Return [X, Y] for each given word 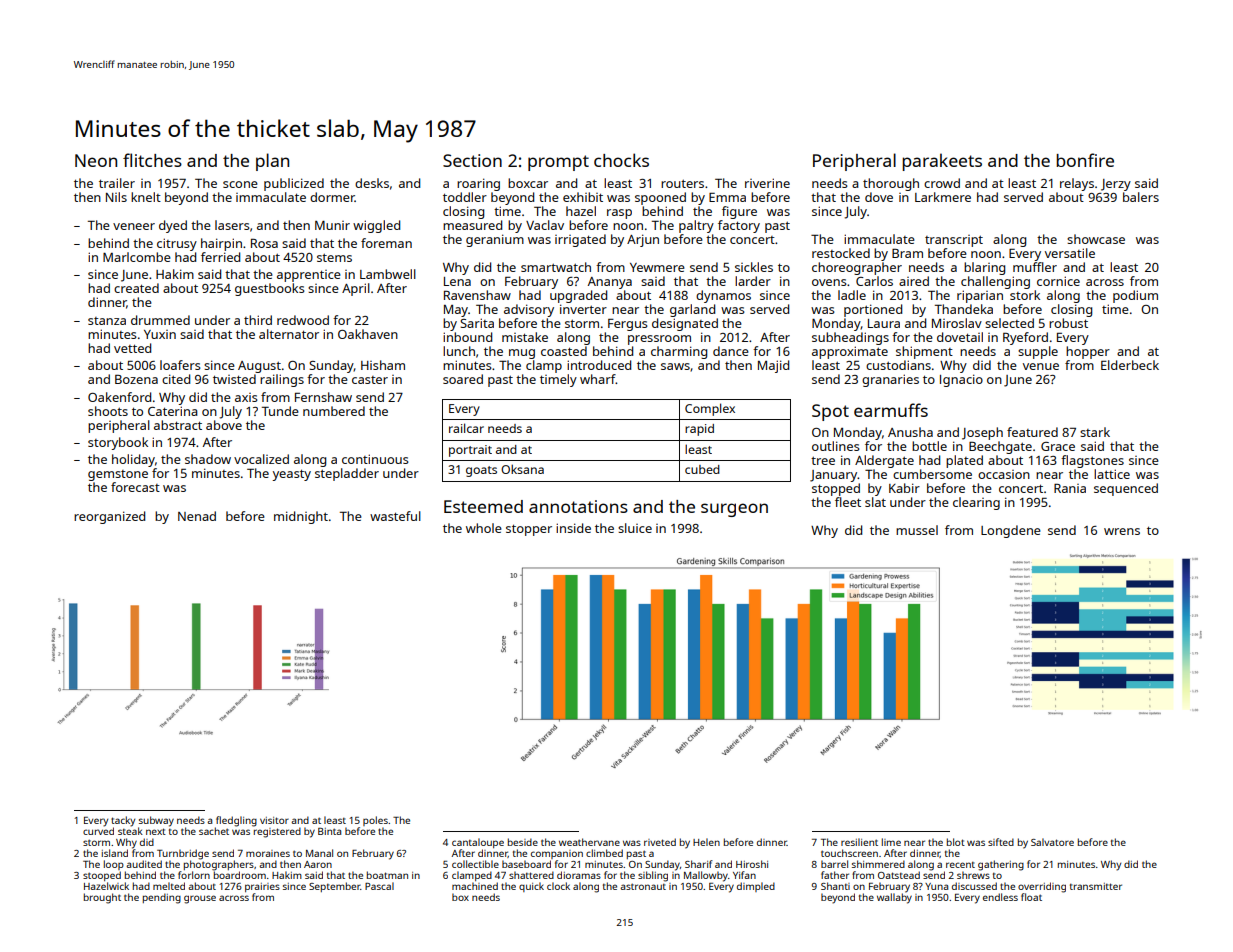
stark [1095, 432]
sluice [635, 528]
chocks [621, 160]
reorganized [109, 517]
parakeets [942, 162]
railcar [466, 428]
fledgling [236, 821]
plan [272, 162]
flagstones [1092, 461]
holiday [133, 460]
